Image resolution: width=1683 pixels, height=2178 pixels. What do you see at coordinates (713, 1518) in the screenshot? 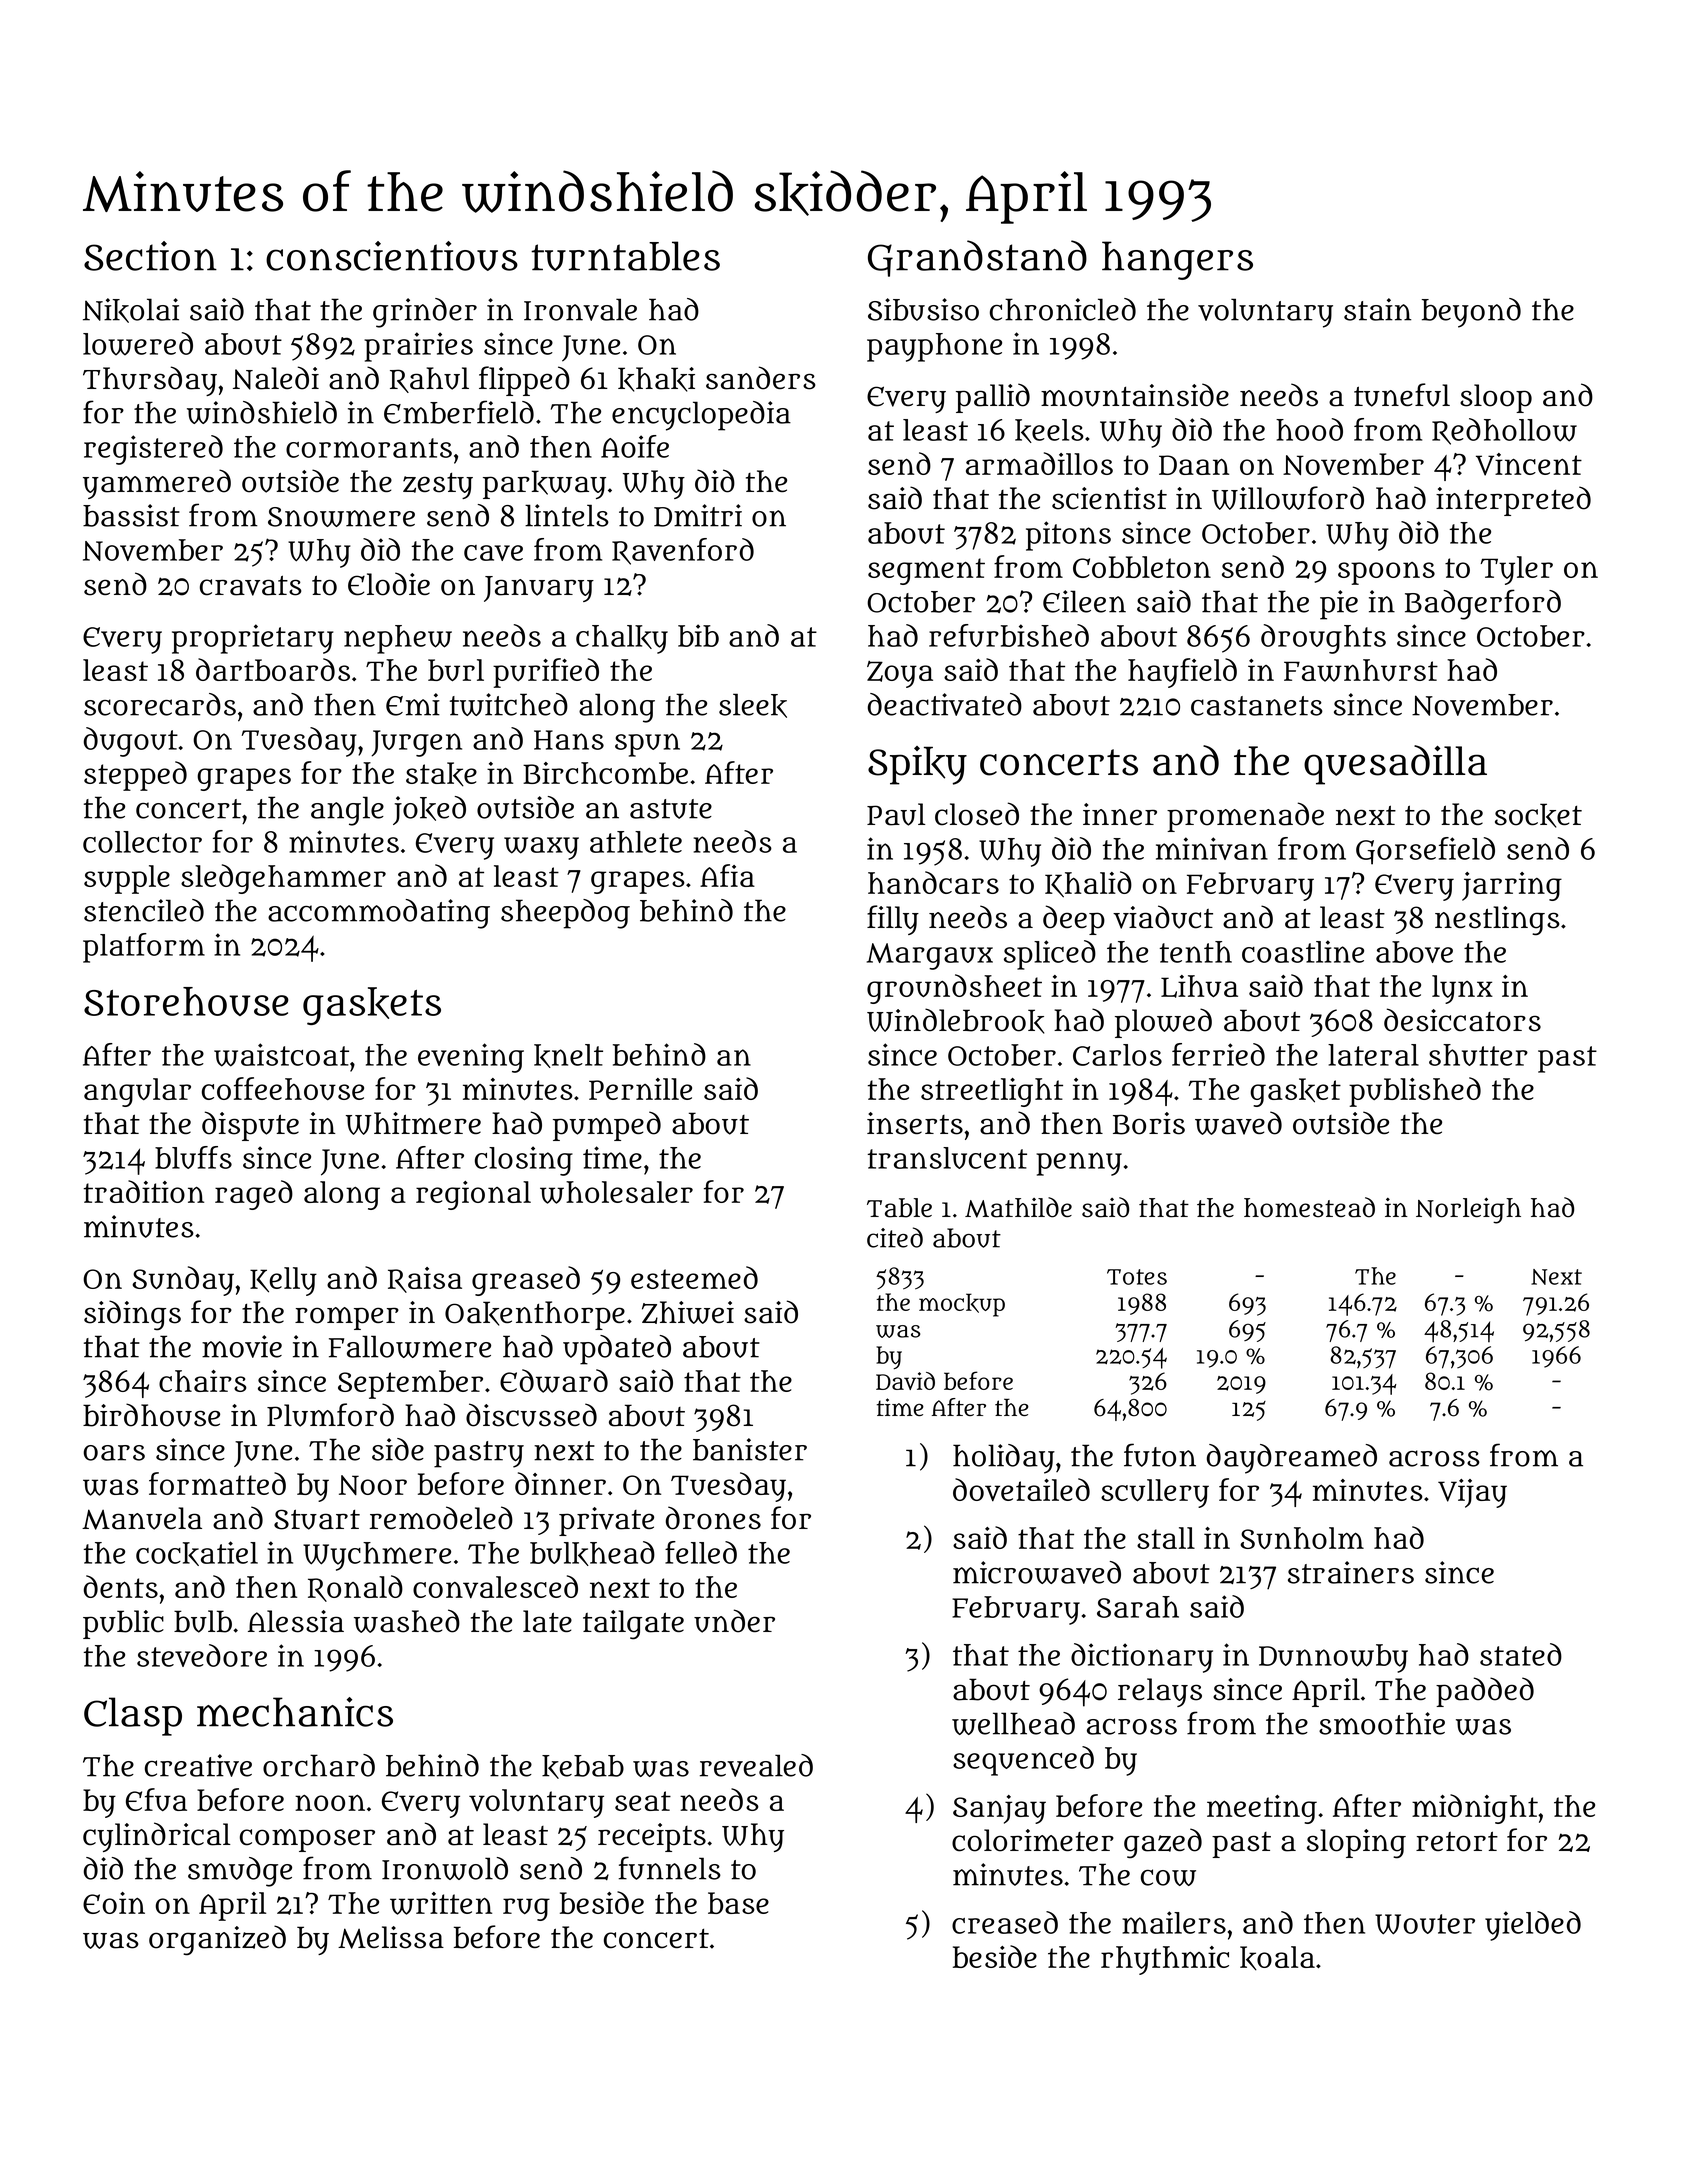
I see `drones` at bounding box center [713, 1518].
